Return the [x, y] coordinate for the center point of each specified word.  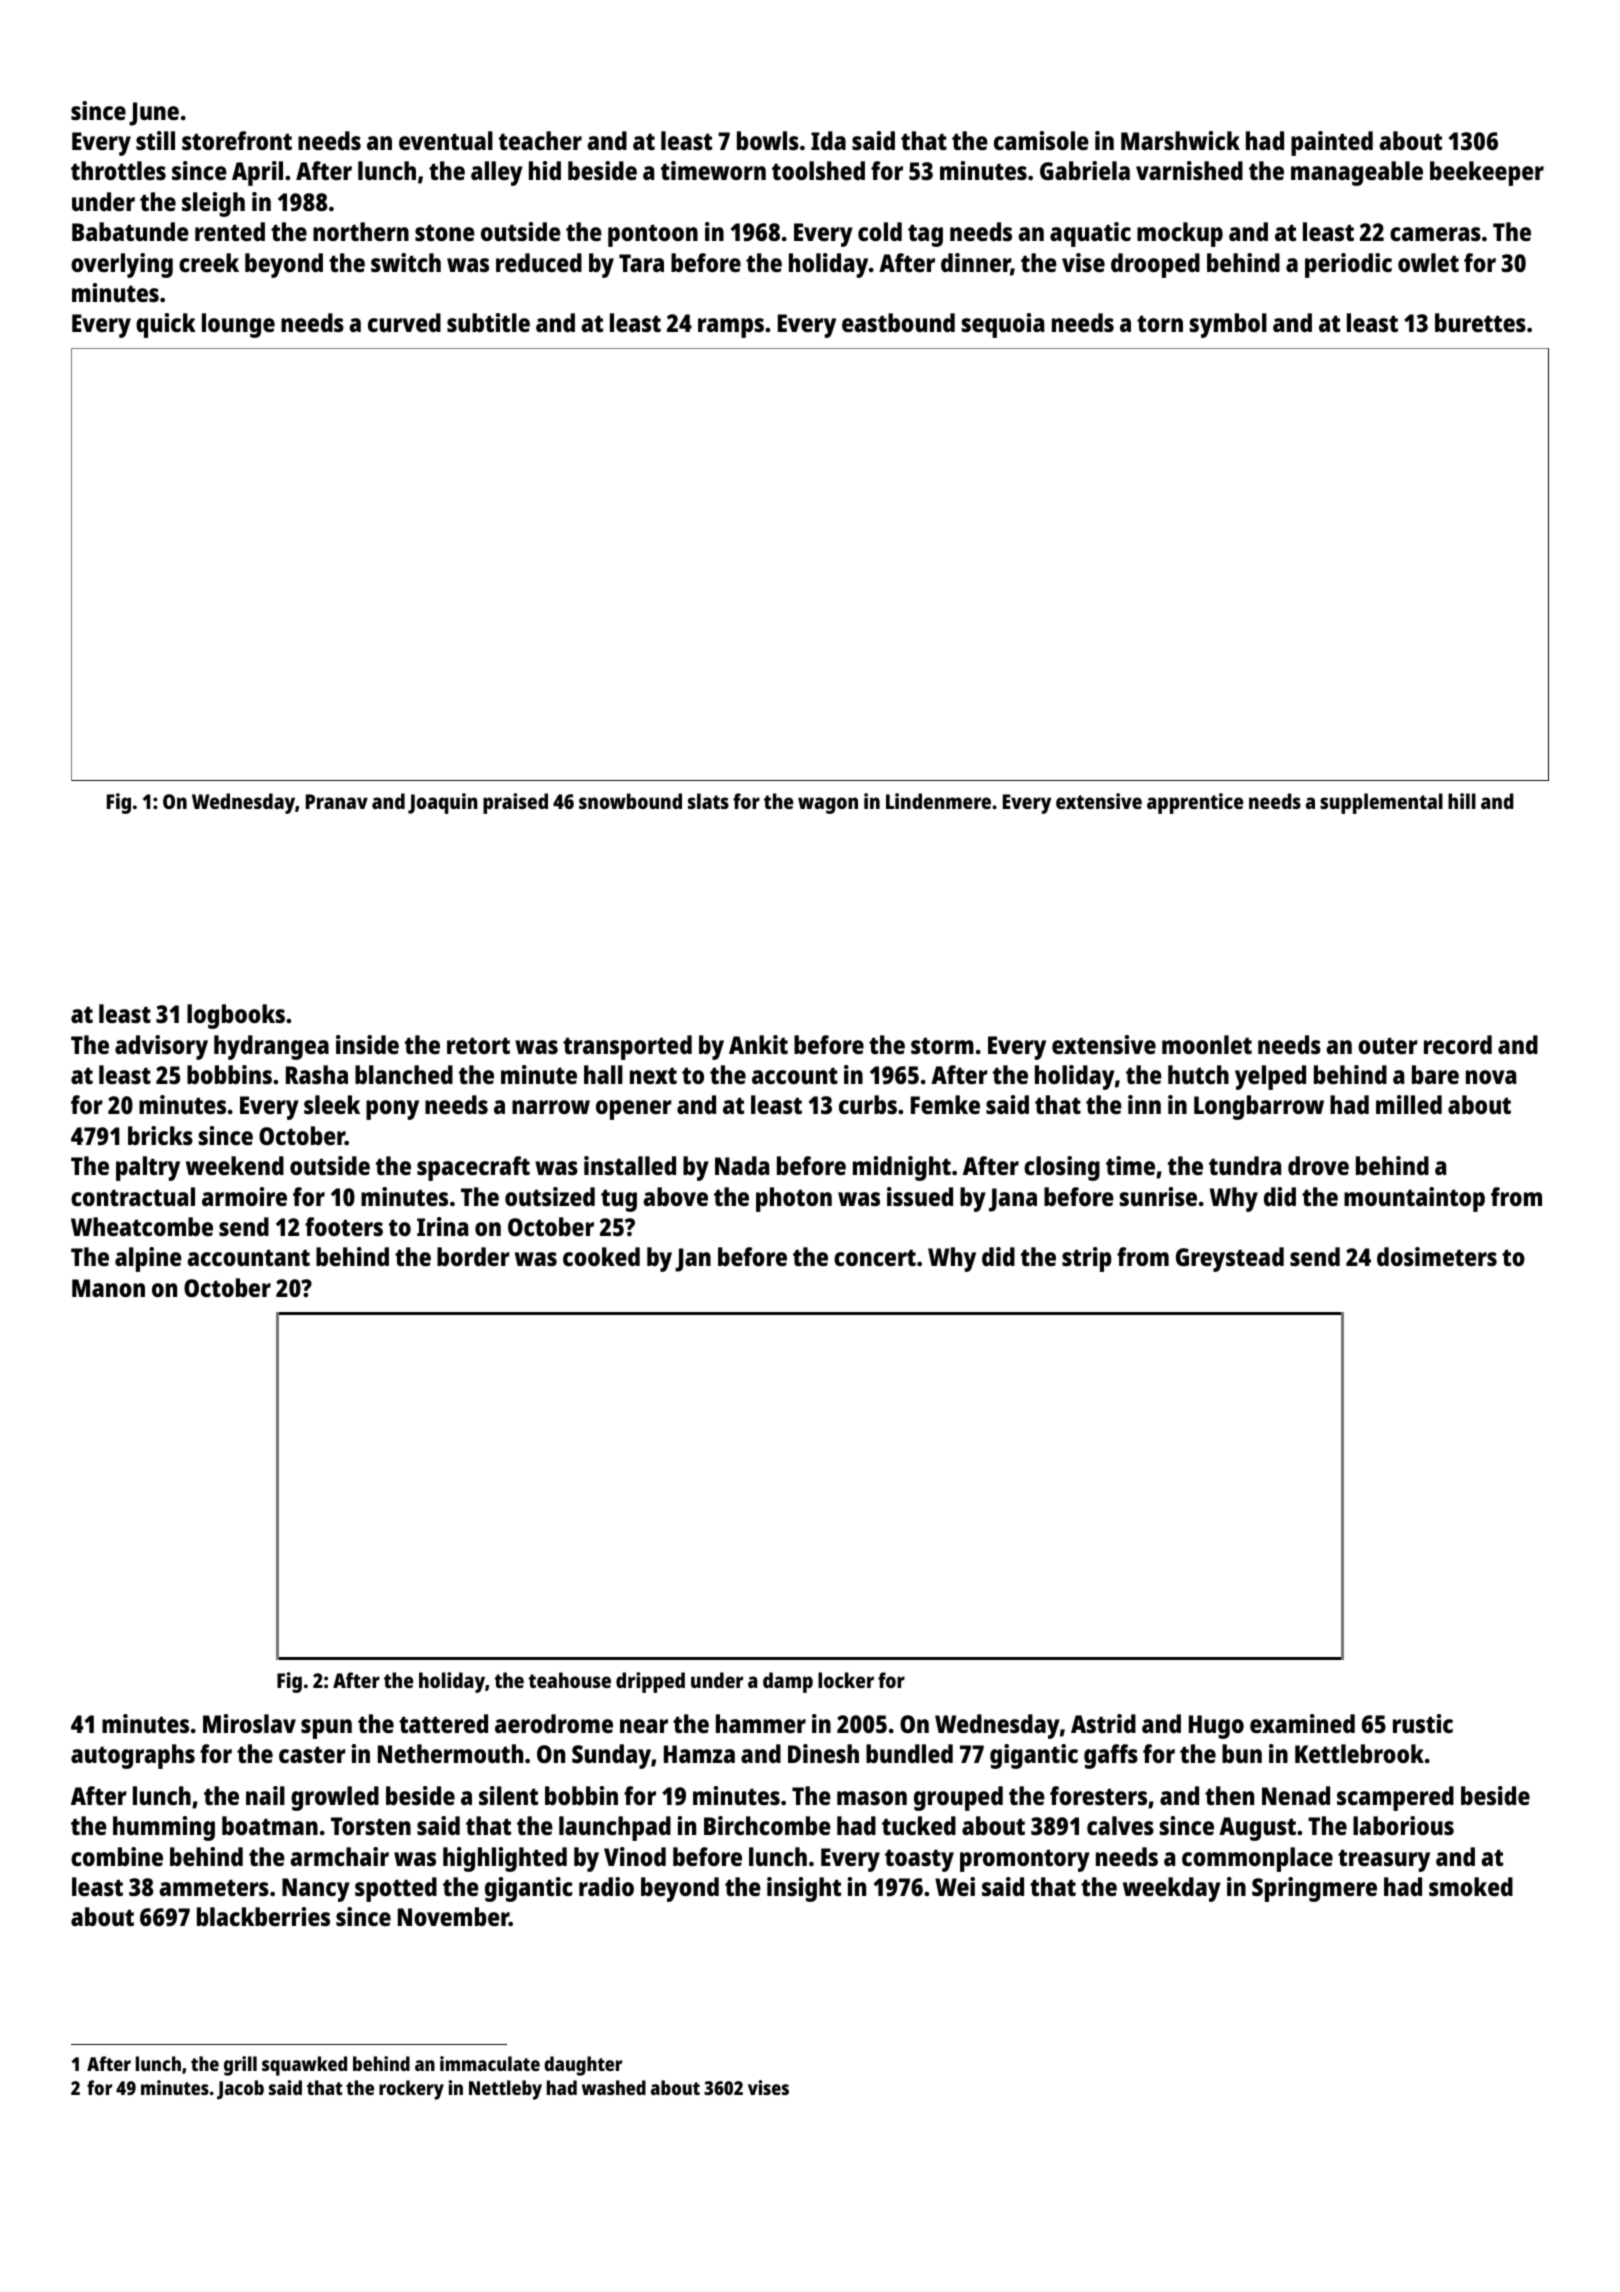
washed [614, 2087]
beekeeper [1487, 173]
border [473, 1256]
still [155, 140]
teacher [540, 140]
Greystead [1230, 1259]
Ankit [758, 1044]
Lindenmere [938, 801]
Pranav [337, 801]
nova [1491, 1077]
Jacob [240, 2090]
